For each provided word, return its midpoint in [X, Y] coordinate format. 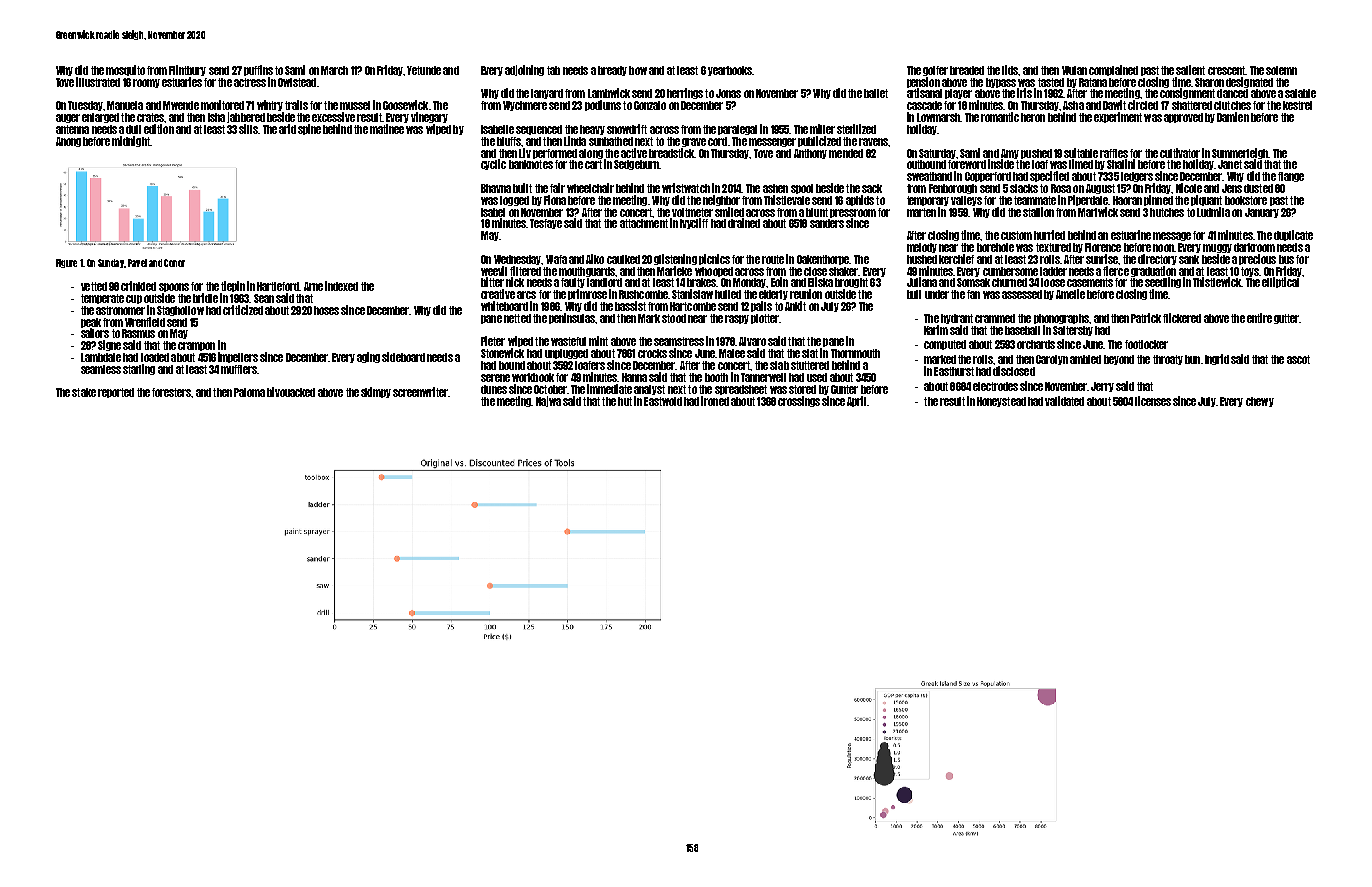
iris [1024, 93]
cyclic [493, 164]
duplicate [1293, 235]
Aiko [595, 259]
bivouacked [291, 392]
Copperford [988, 177]
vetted [94, 286]
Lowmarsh [938, 117]
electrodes [995, 386]
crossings [799, 401]
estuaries [182, 82]
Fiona [555, 200]
